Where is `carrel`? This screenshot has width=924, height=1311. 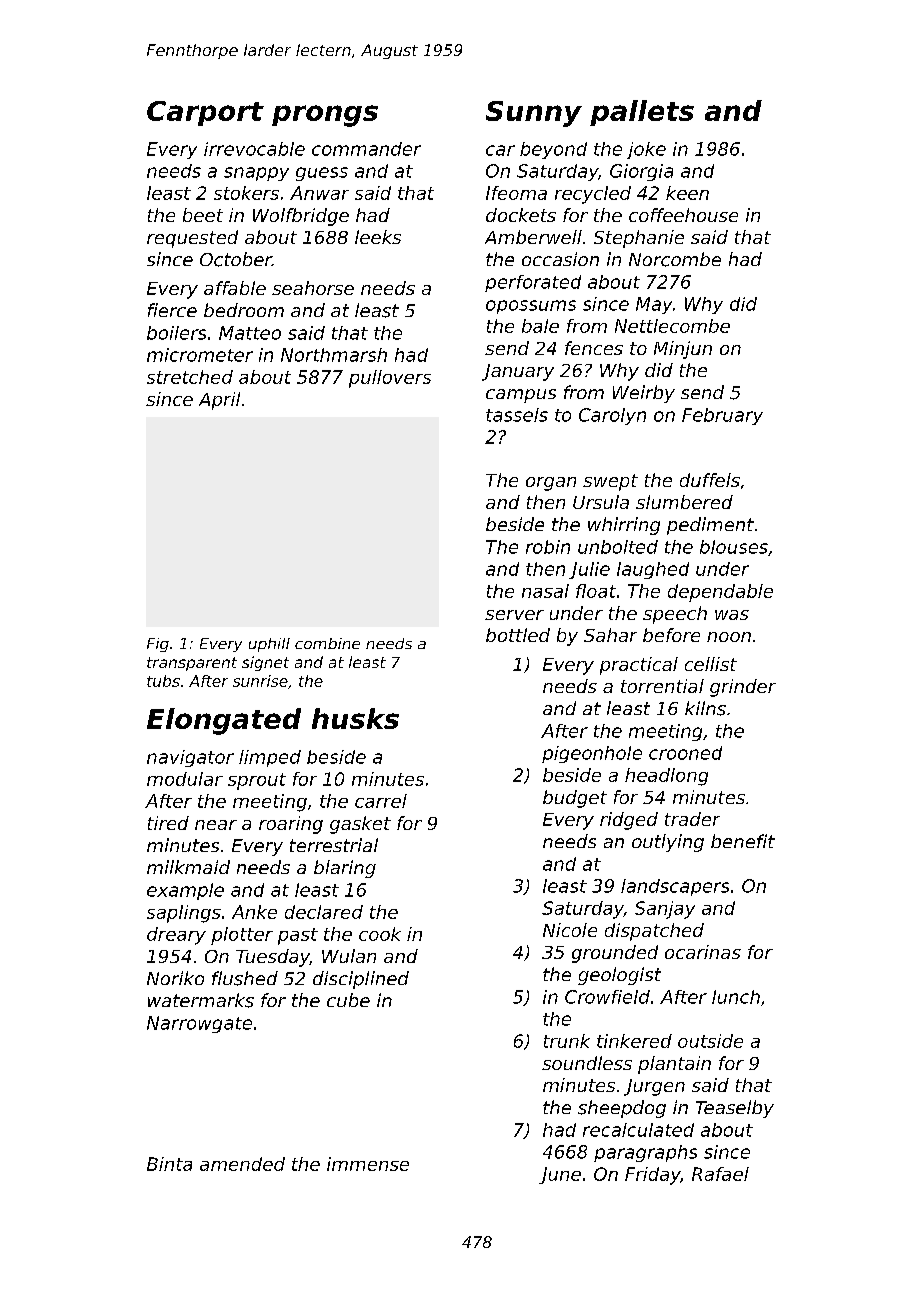
carrel is located at coordinates (381, 801).
